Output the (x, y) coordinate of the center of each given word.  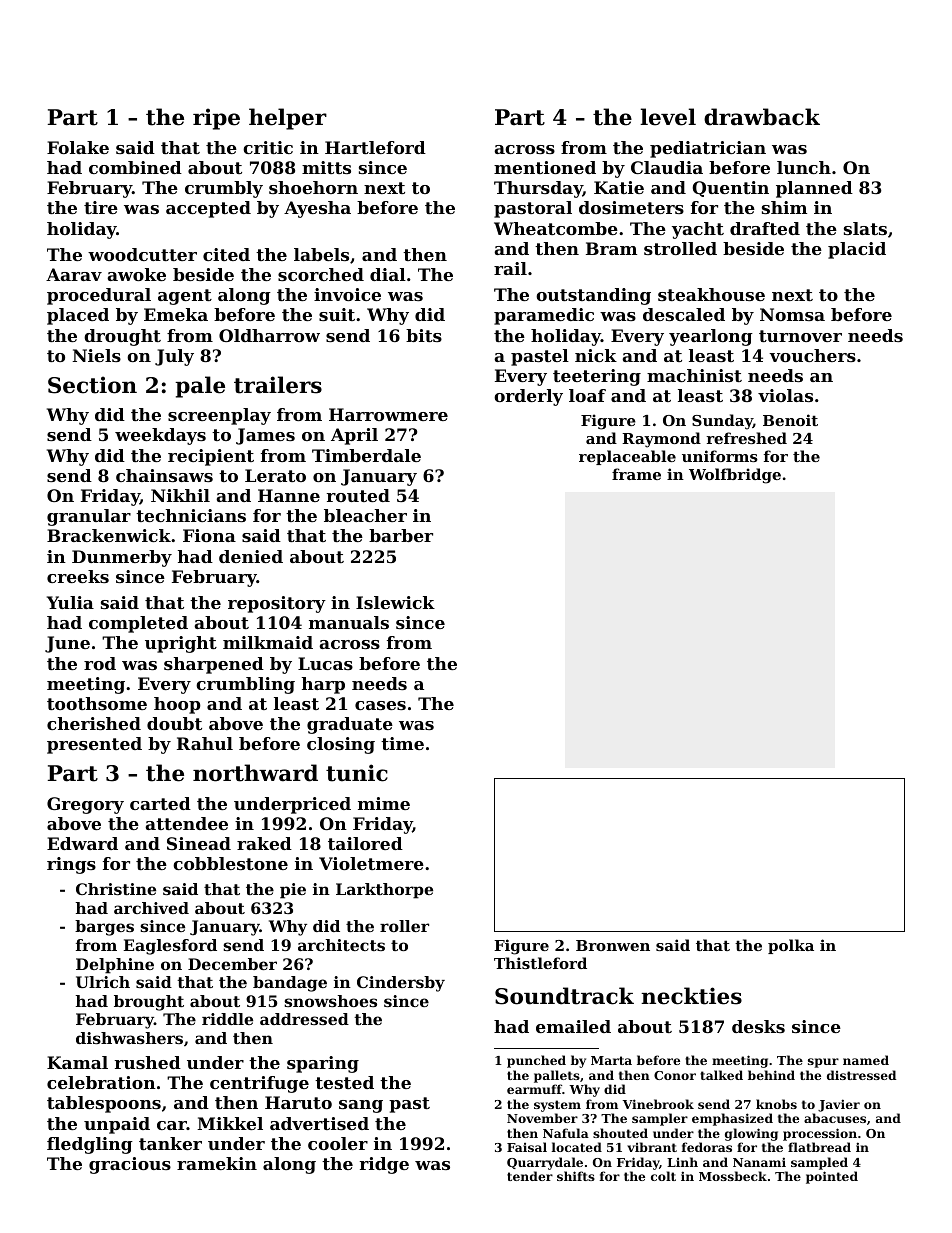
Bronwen (613, 945)
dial (388, 274)
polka (791, 946)
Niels (96, 355)
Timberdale (366, 455)
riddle (227, 1019)
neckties (691, 996)
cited (226, 254)
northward (255, 773)
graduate (350, 725)
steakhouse (711, 294)
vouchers (812, 355)
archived (151, 908)
